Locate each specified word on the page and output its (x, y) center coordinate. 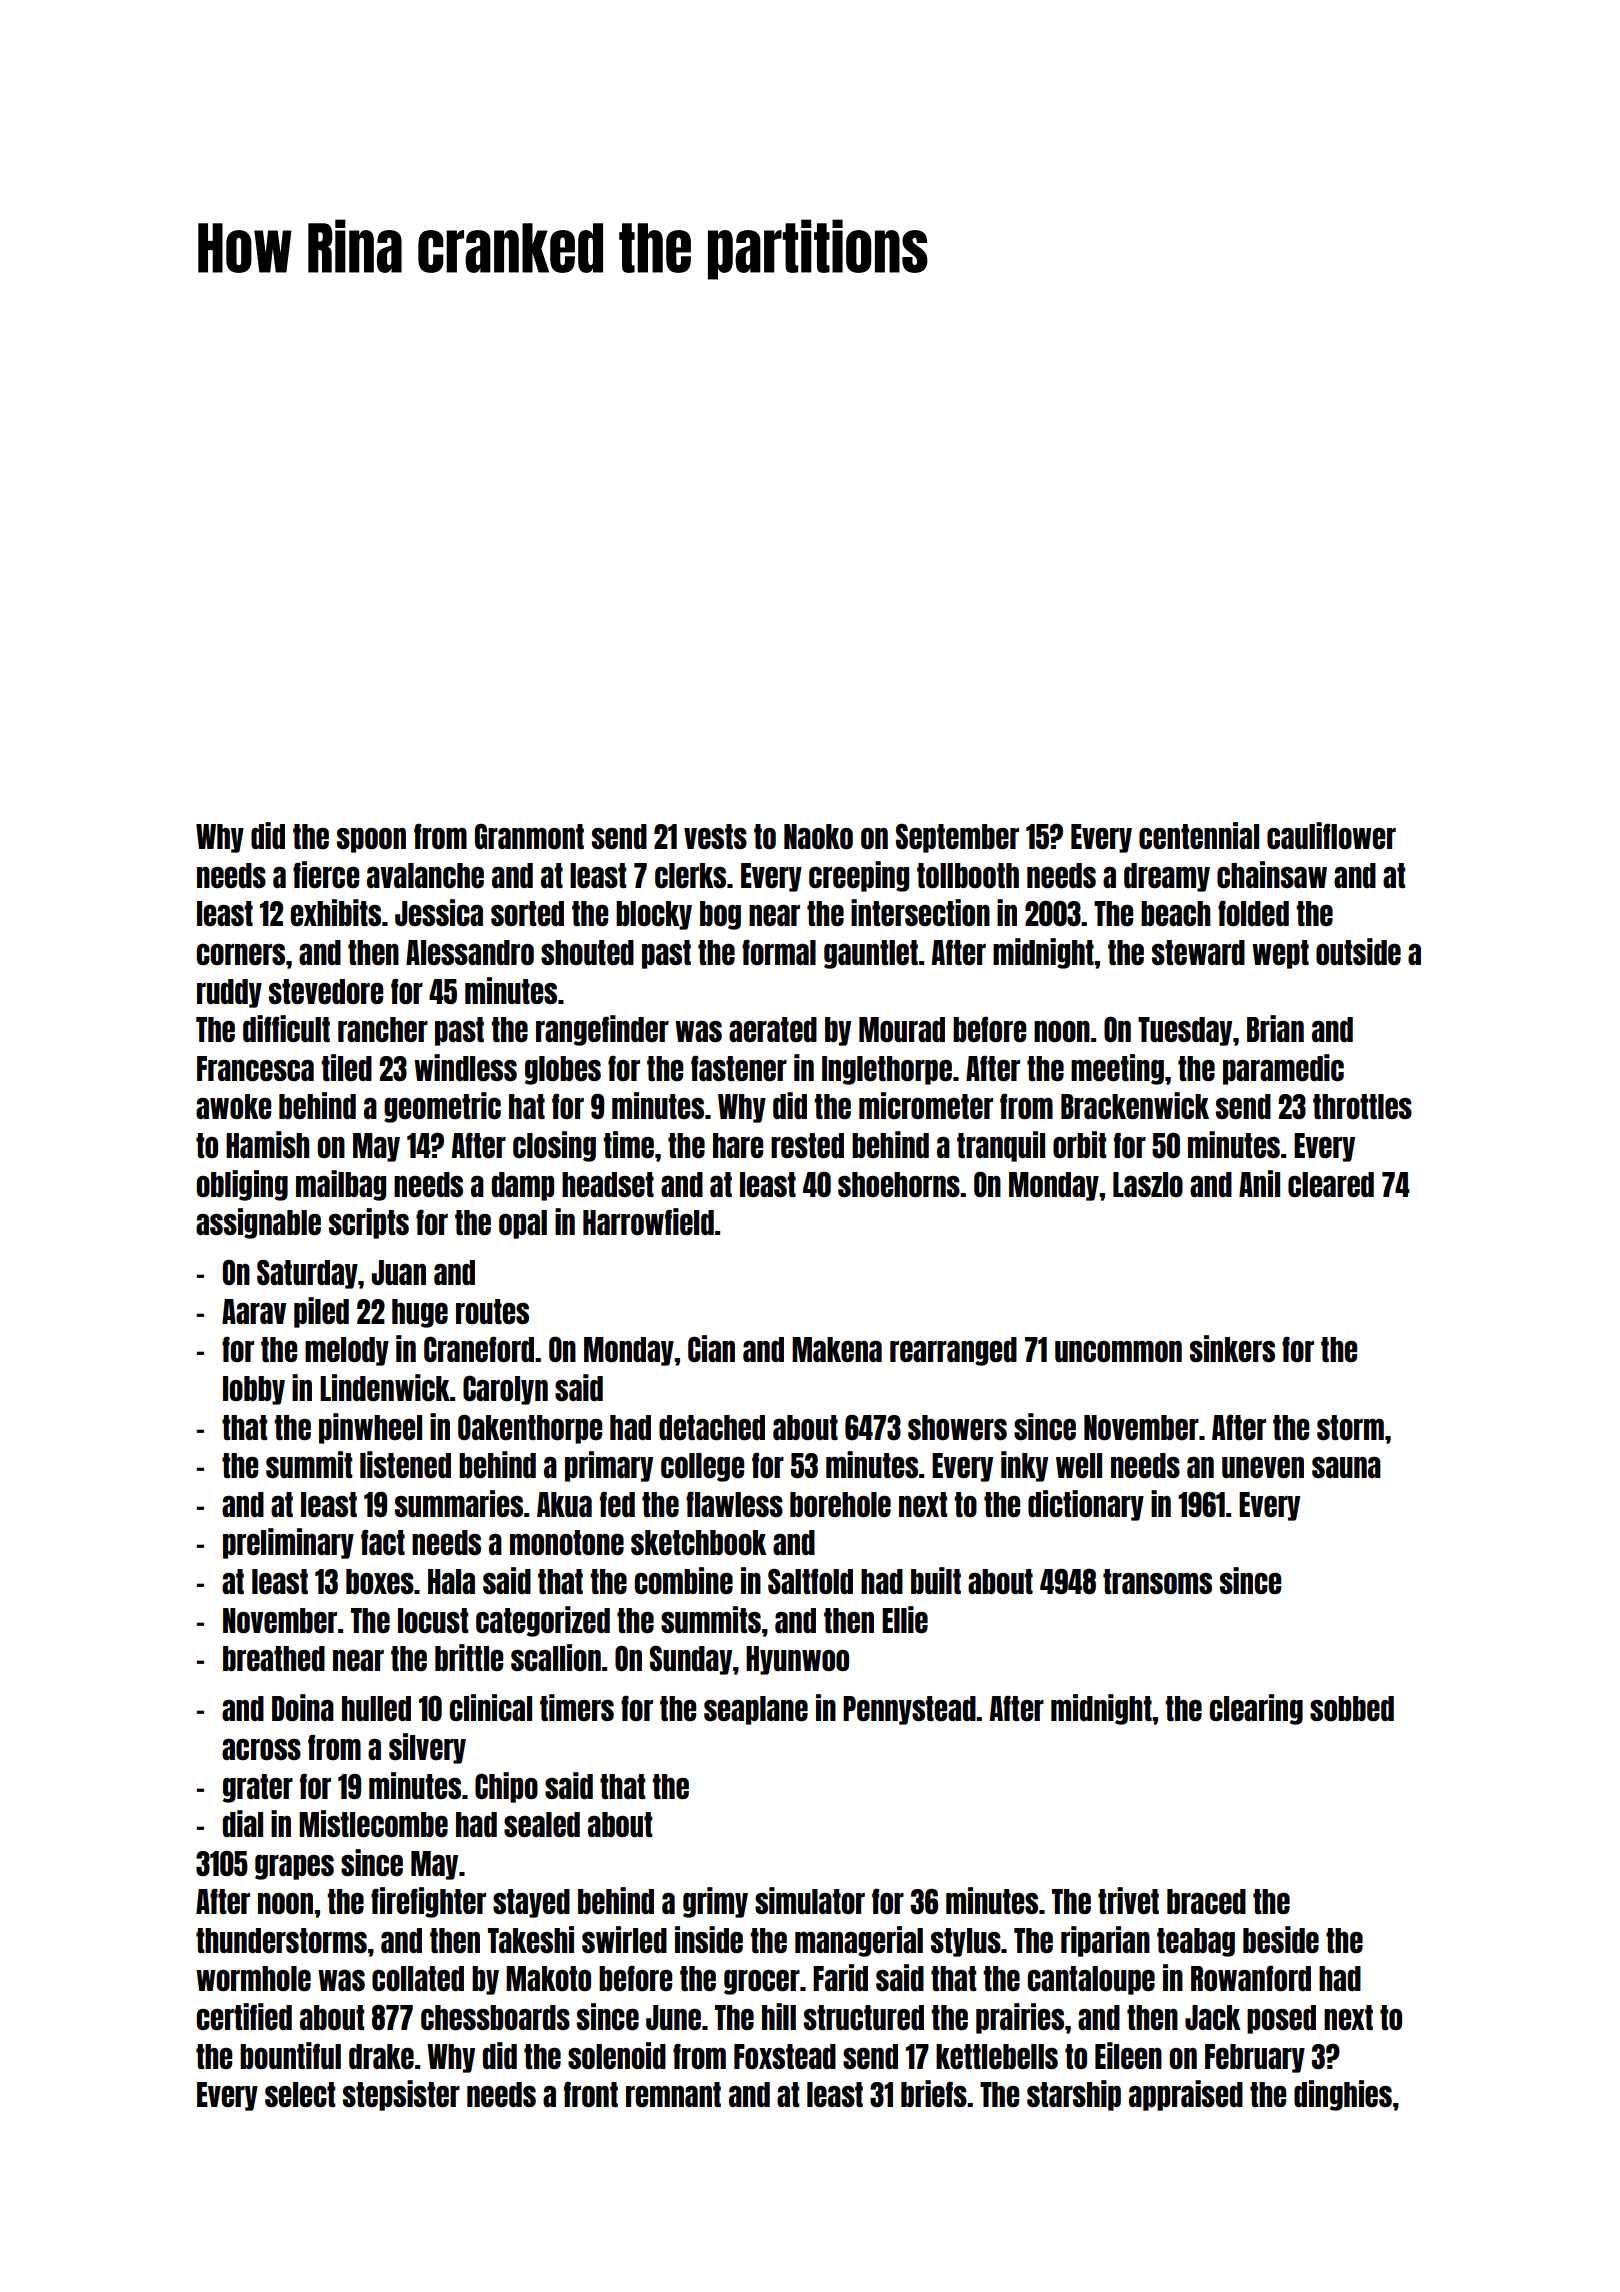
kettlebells (997, 2056)
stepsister (401, 2095)
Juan (399, 1272)
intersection (920, 912)
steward (1198, 952)
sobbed (1352, 1708)
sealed (542, 1824)
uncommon (1118, 1351)
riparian (1105, 1941)
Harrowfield (648, 1221)
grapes (294, 1867)
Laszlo (1148, 1184)
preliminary (288, 1543)
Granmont (529, 836)
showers (957, 1427)
